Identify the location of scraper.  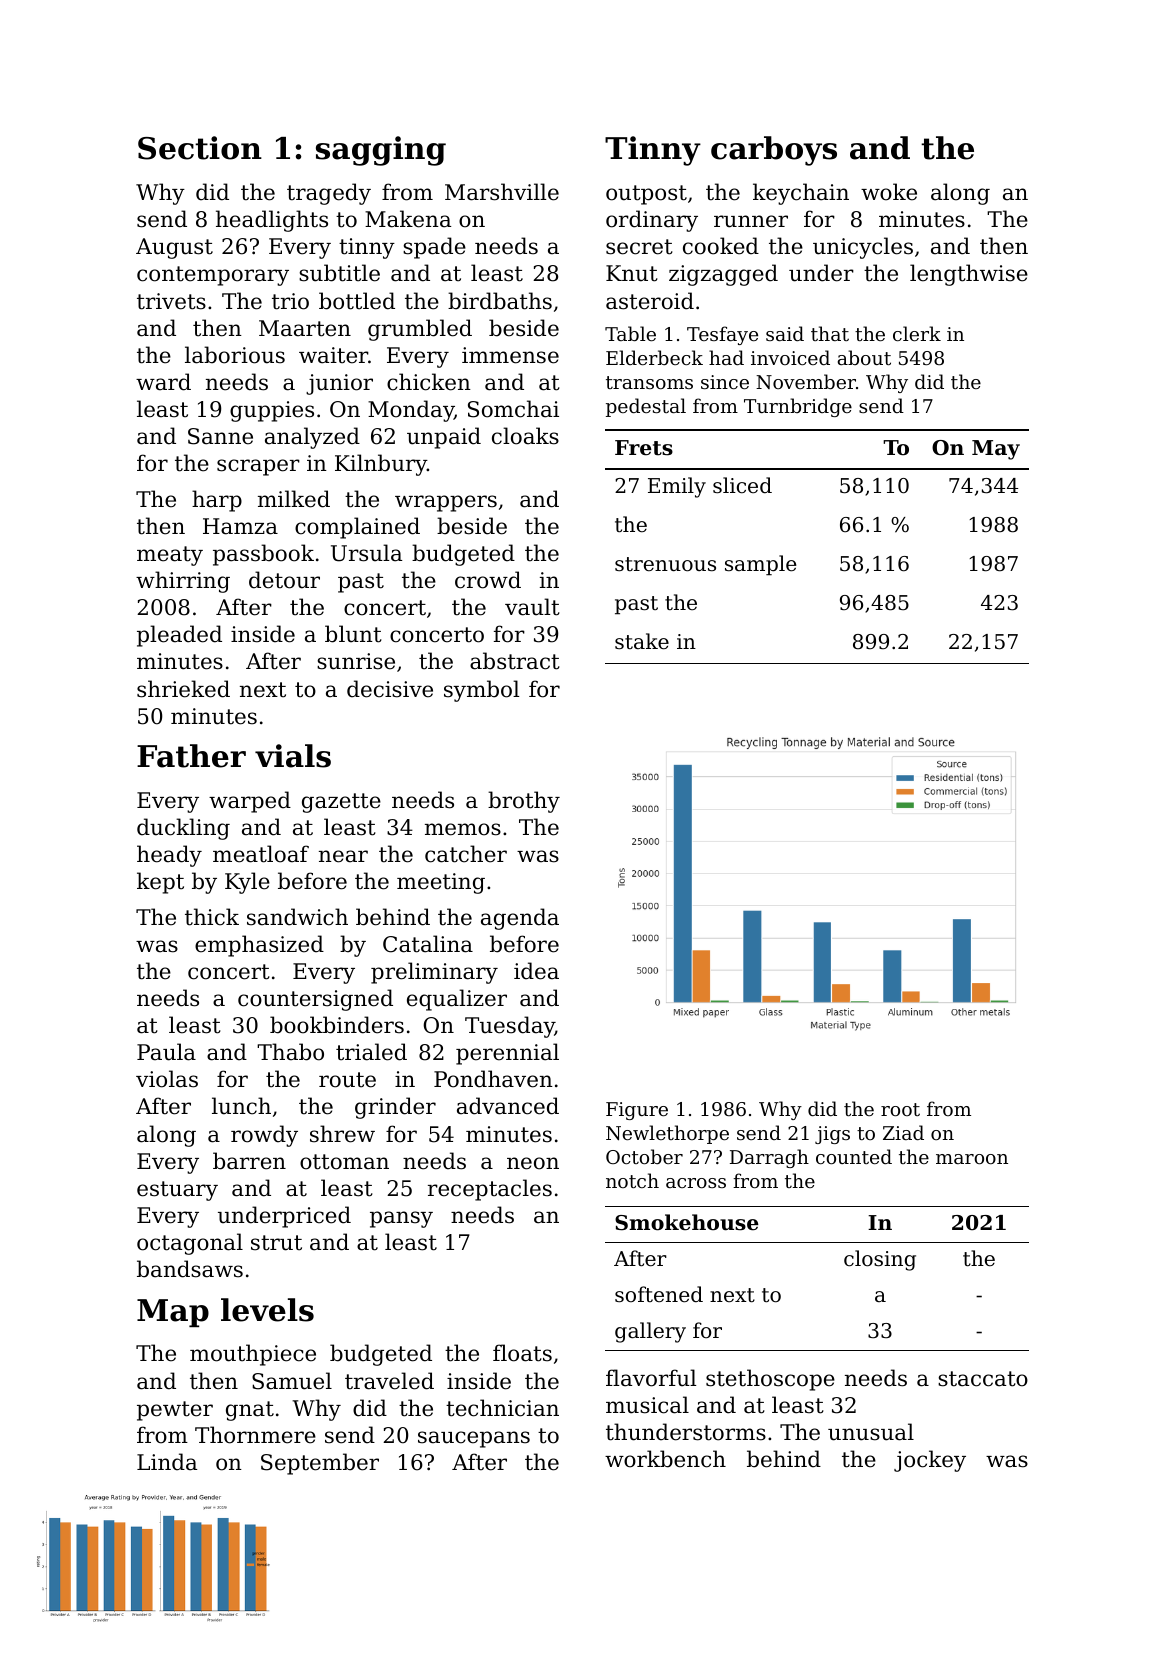
(258, 467).
